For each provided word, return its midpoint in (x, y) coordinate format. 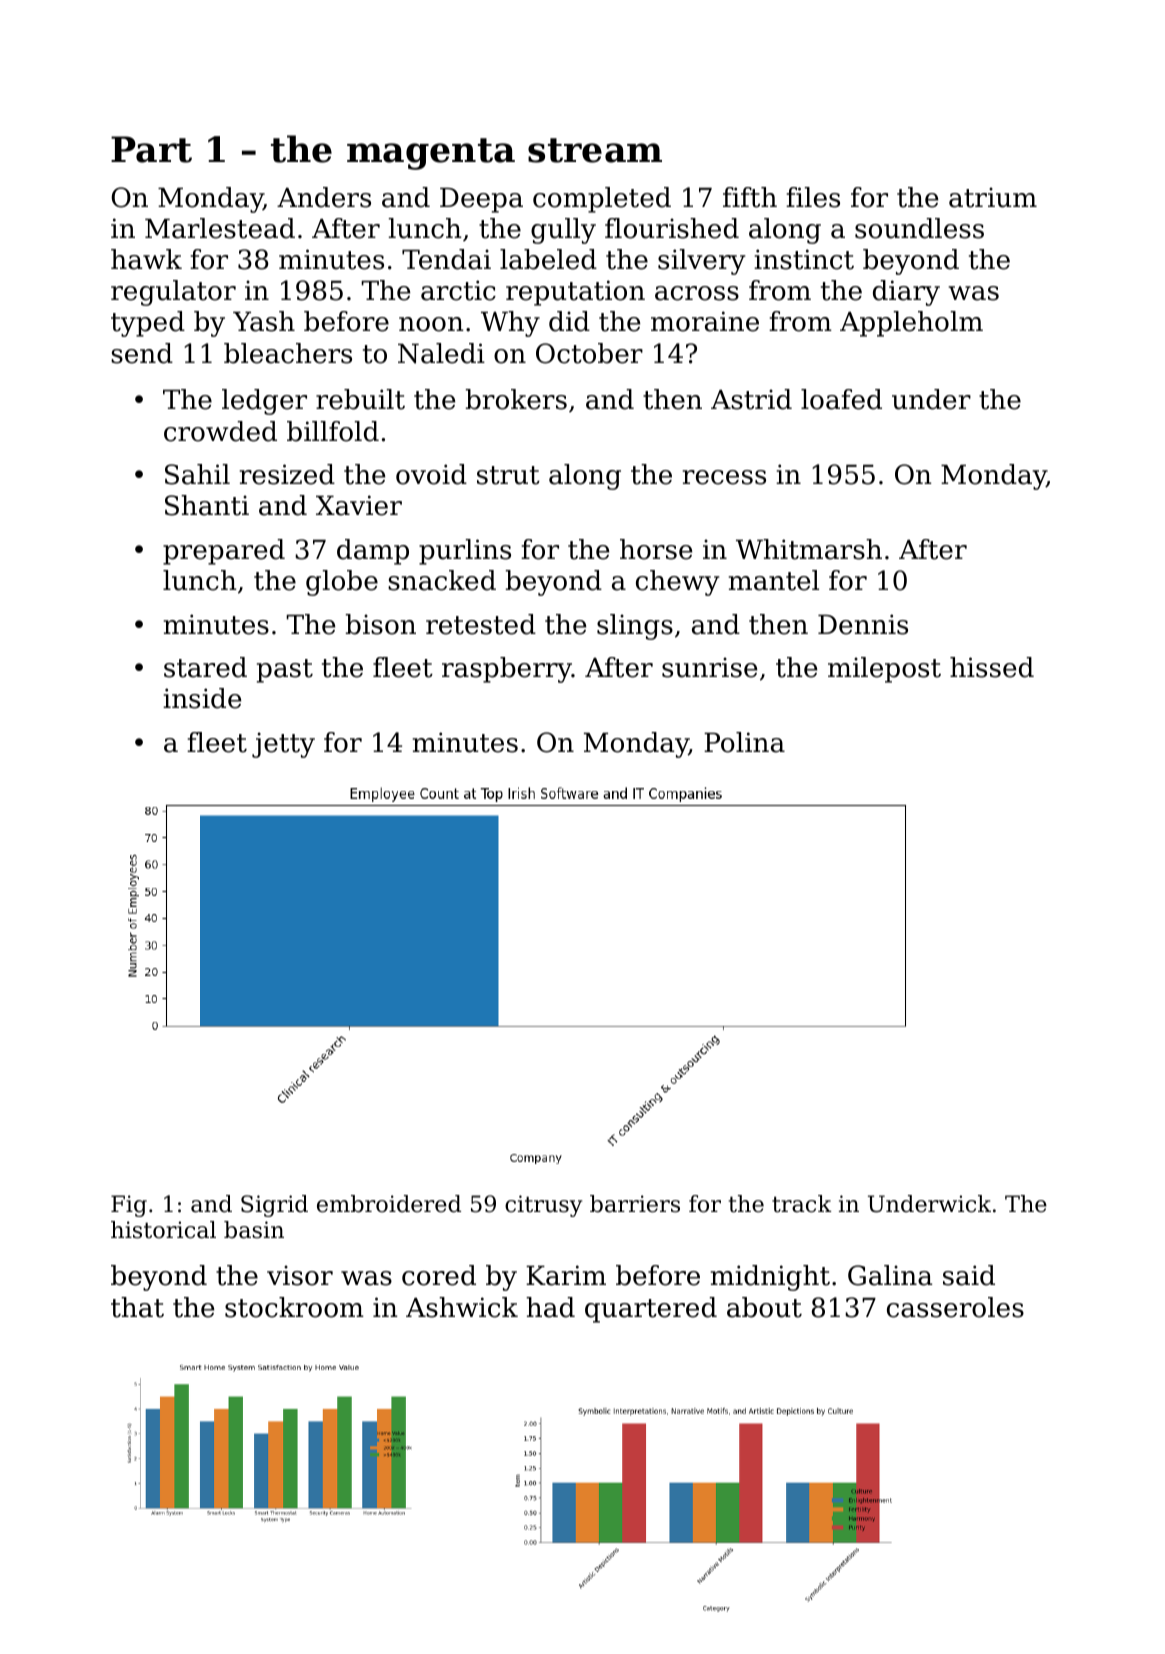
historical (163, 1230)
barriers (635, 1204)
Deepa (481, 200)
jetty (283, 745)
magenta (431, 154)
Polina (744, 742)
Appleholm (911, 324)
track (801, 1204)
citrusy (543, 1206)
